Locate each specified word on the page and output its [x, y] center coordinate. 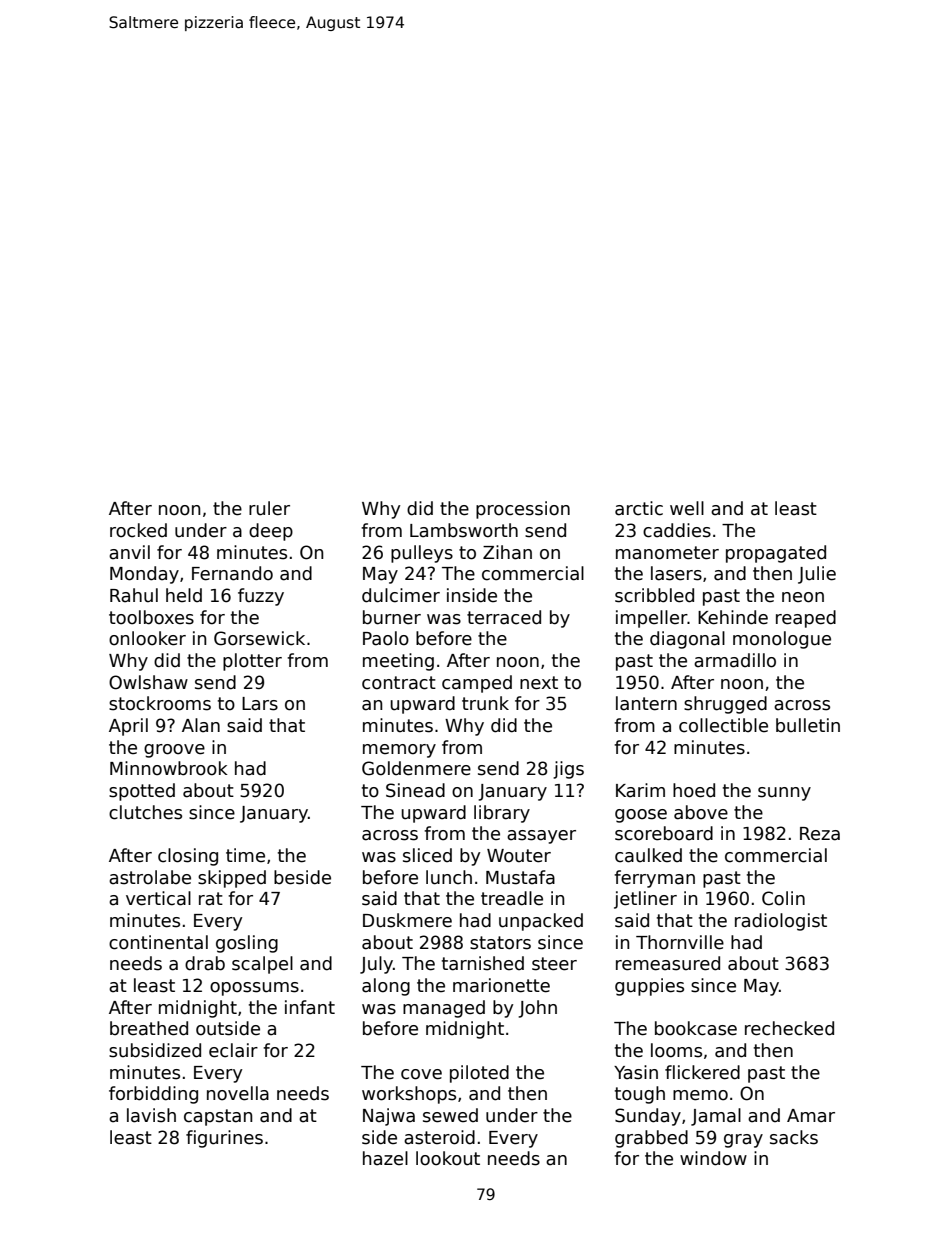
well [687, 508]
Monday [144, 575]
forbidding [153, 1095]
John [537, 1009]
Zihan [507, 552]
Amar [811, 1116]
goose [641, 816]
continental [158, 942]
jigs [568, 770]
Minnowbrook [169, 768]
